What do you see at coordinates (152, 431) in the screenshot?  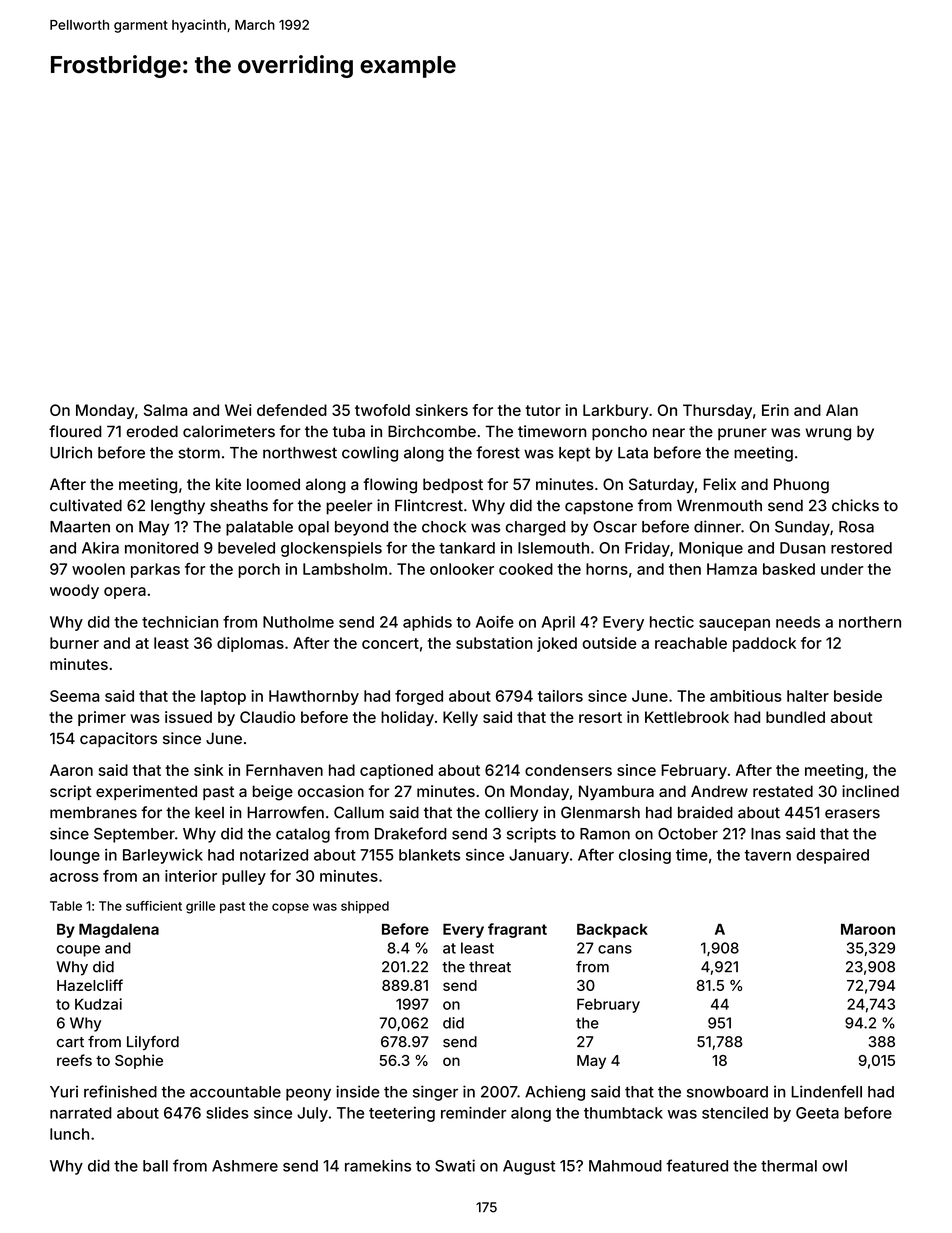 I see `eroded` at bounding box center [152, 431].
